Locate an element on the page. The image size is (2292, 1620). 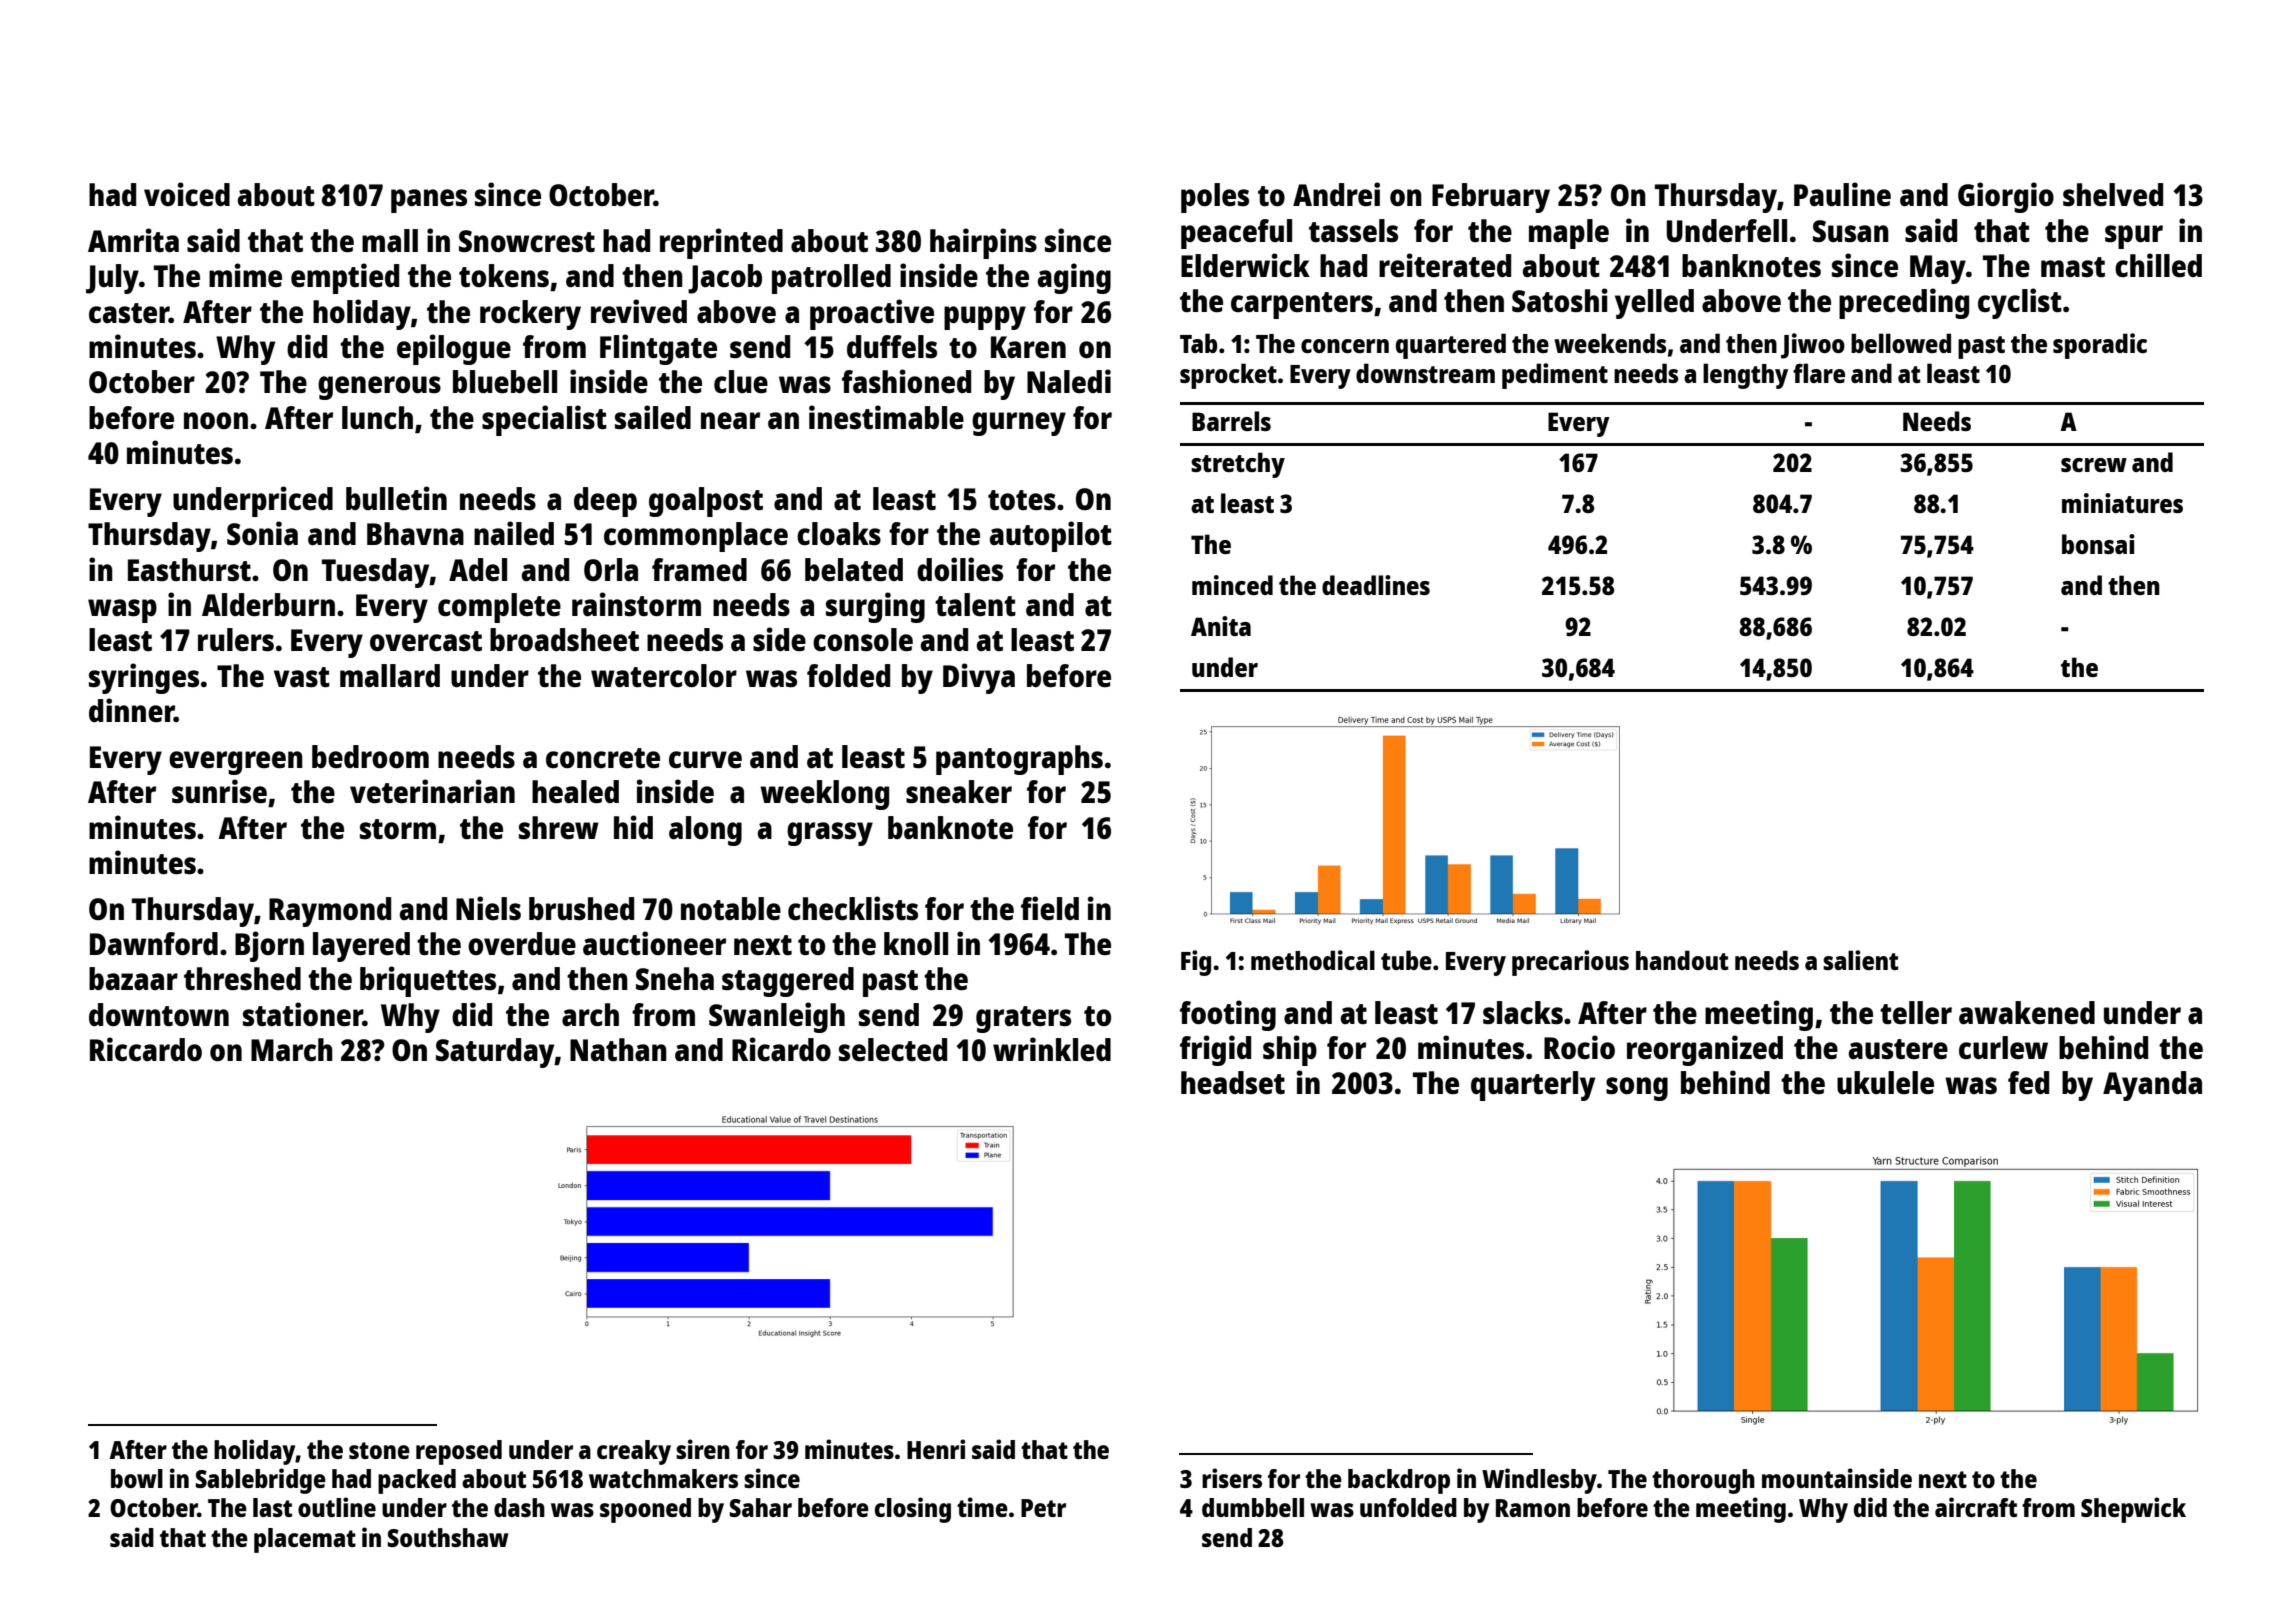
bonsai is located at coordinates (2098, 544).
